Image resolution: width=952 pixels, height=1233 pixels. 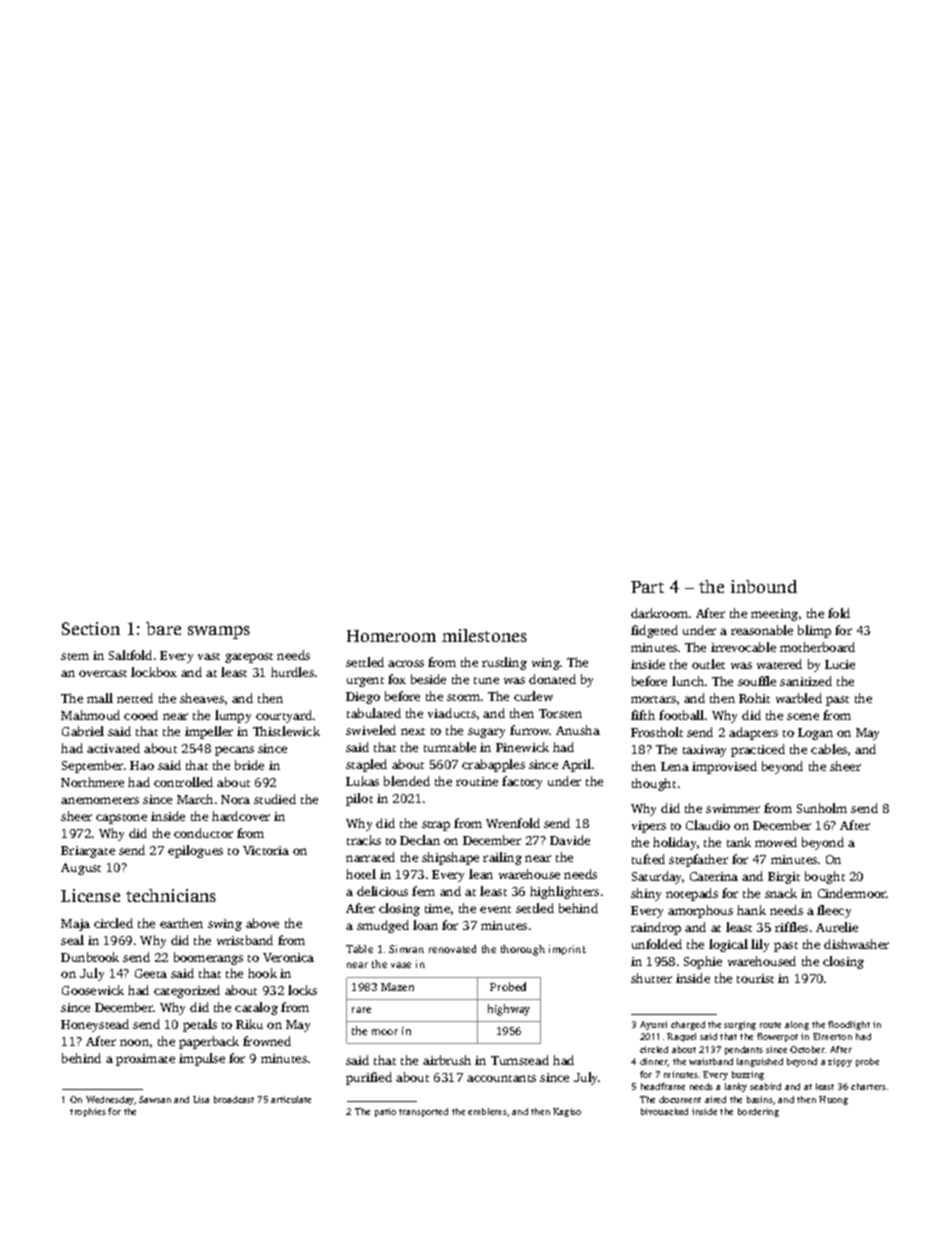 What do you see at coordinates (364, 840) in the screenshot?
I see `tracks` at bounding box center [364, 840].
